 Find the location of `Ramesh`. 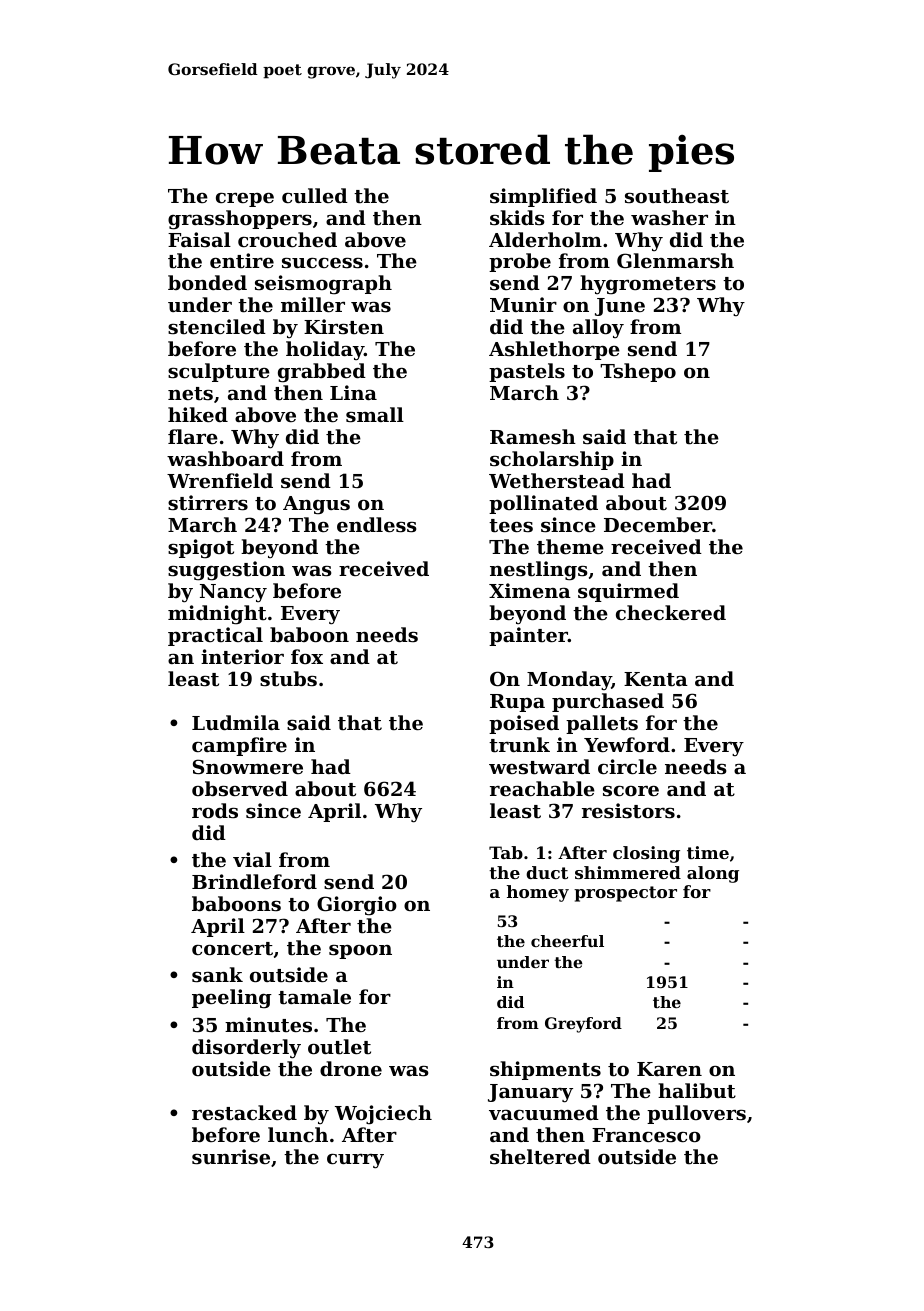

Ramesh is located at coordinates (533, 436).
